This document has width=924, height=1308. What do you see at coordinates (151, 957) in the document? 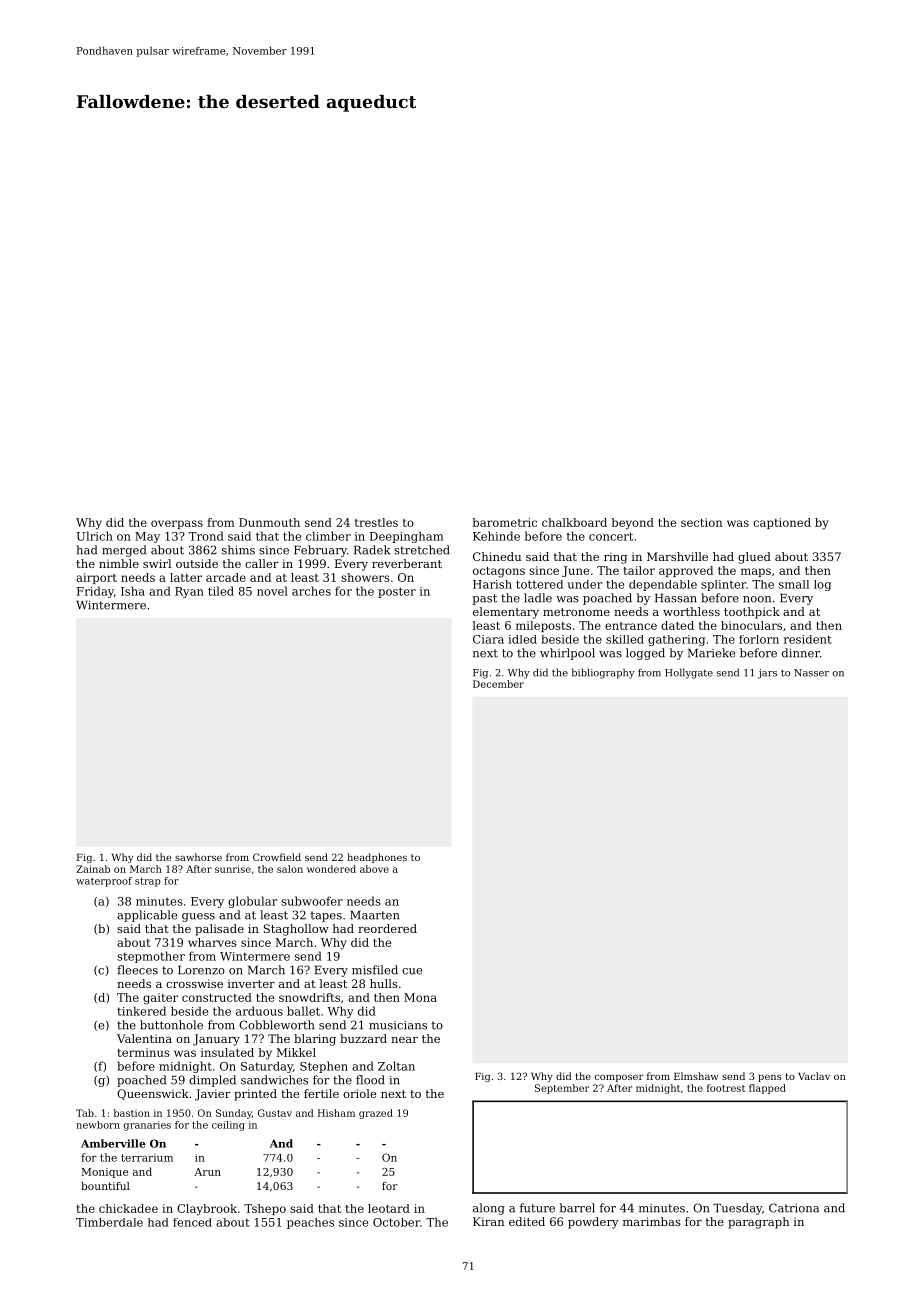
I see `stepmother` at bounding box center [151, 957].
